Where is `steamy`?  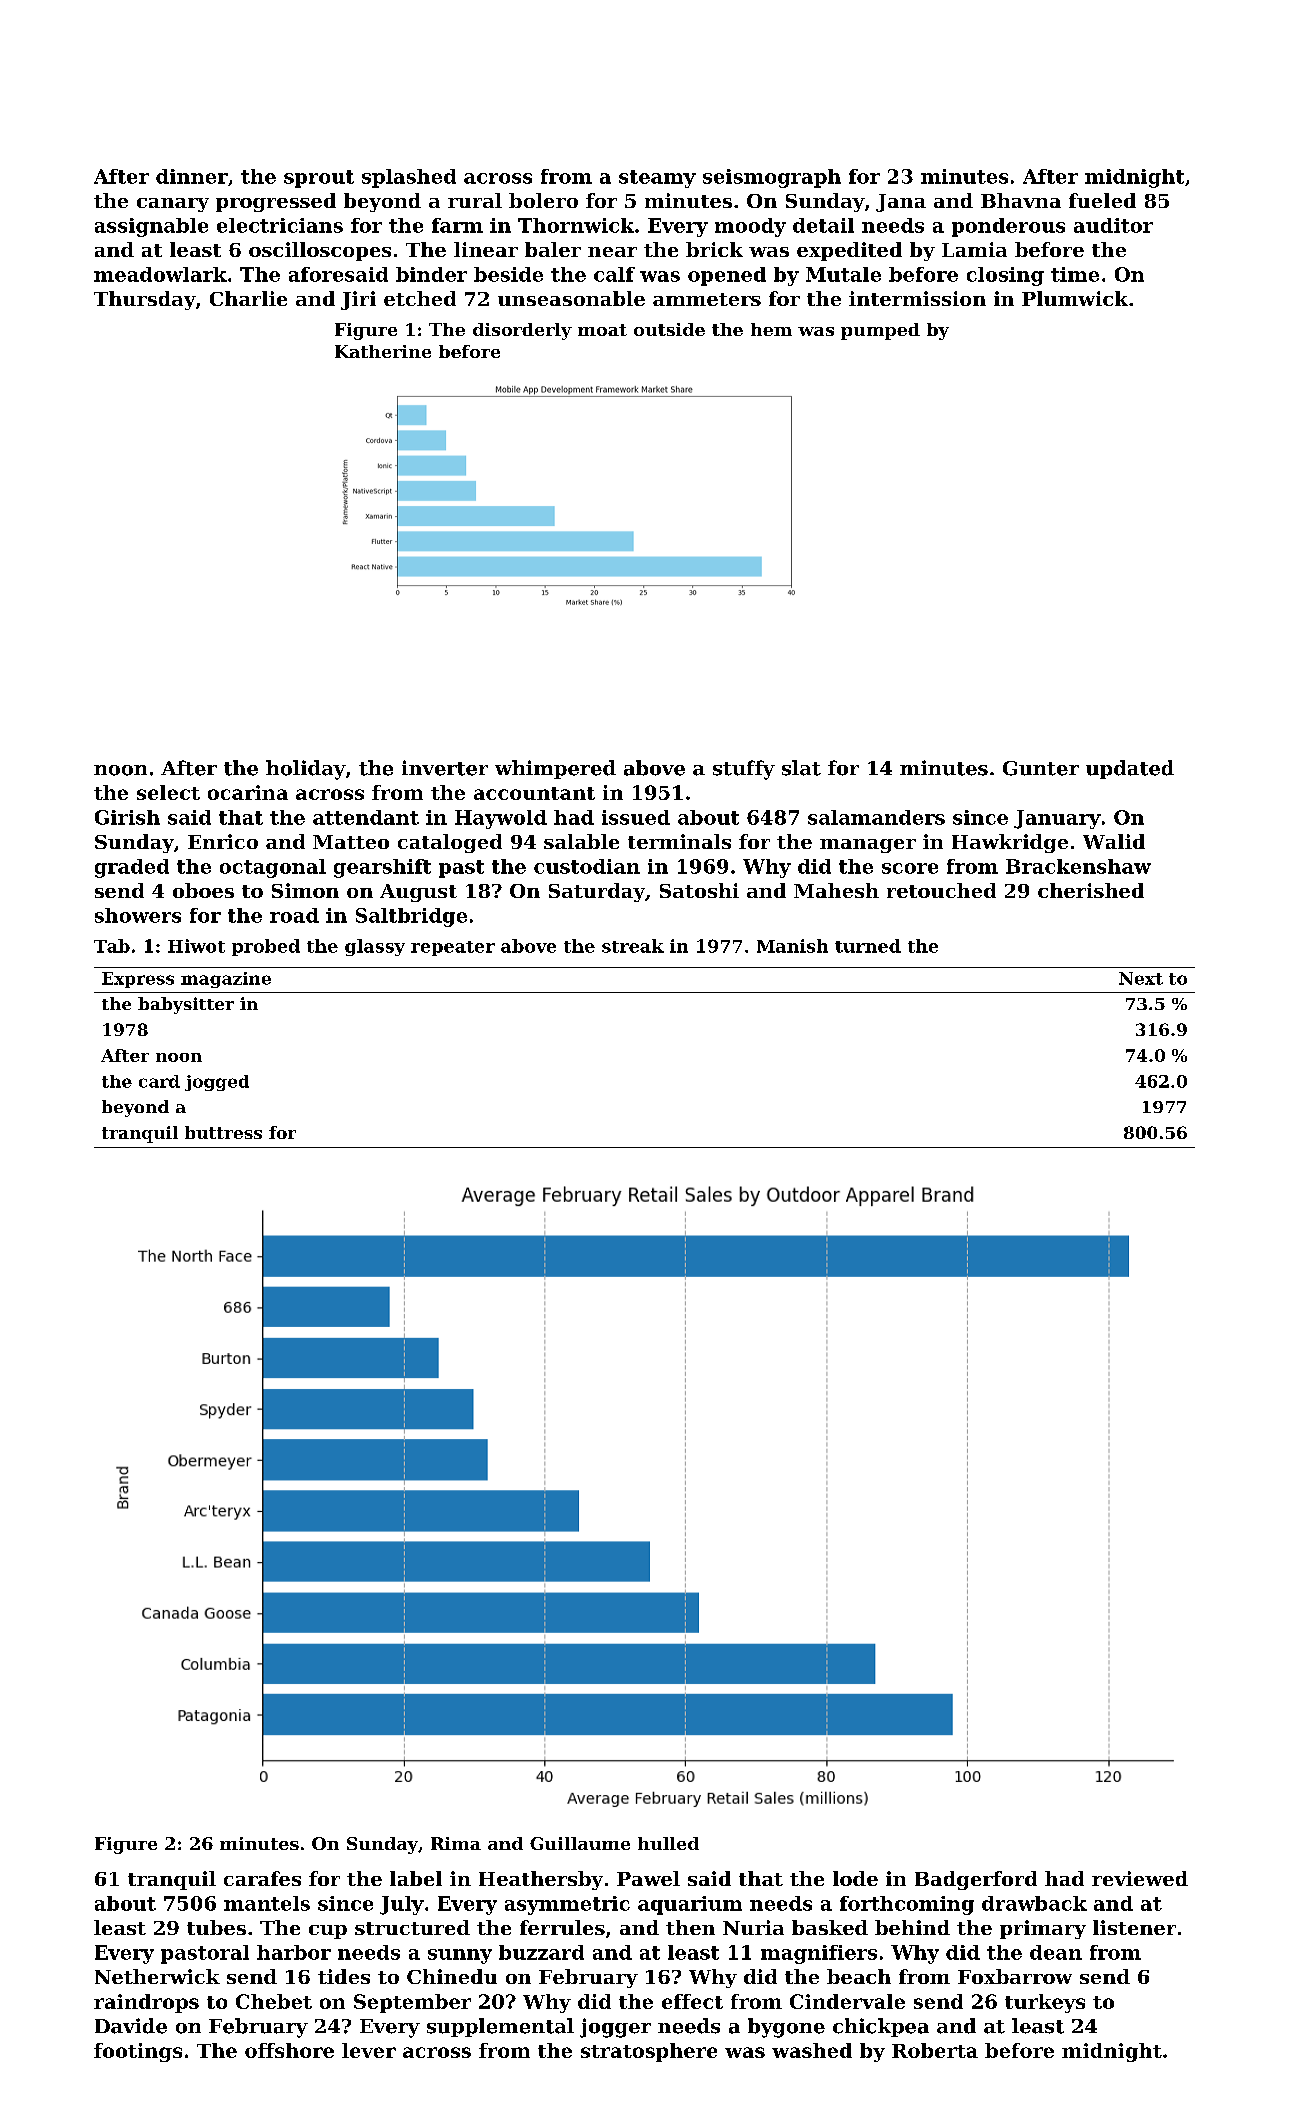
steamy is located at coordinates (657, 179).
